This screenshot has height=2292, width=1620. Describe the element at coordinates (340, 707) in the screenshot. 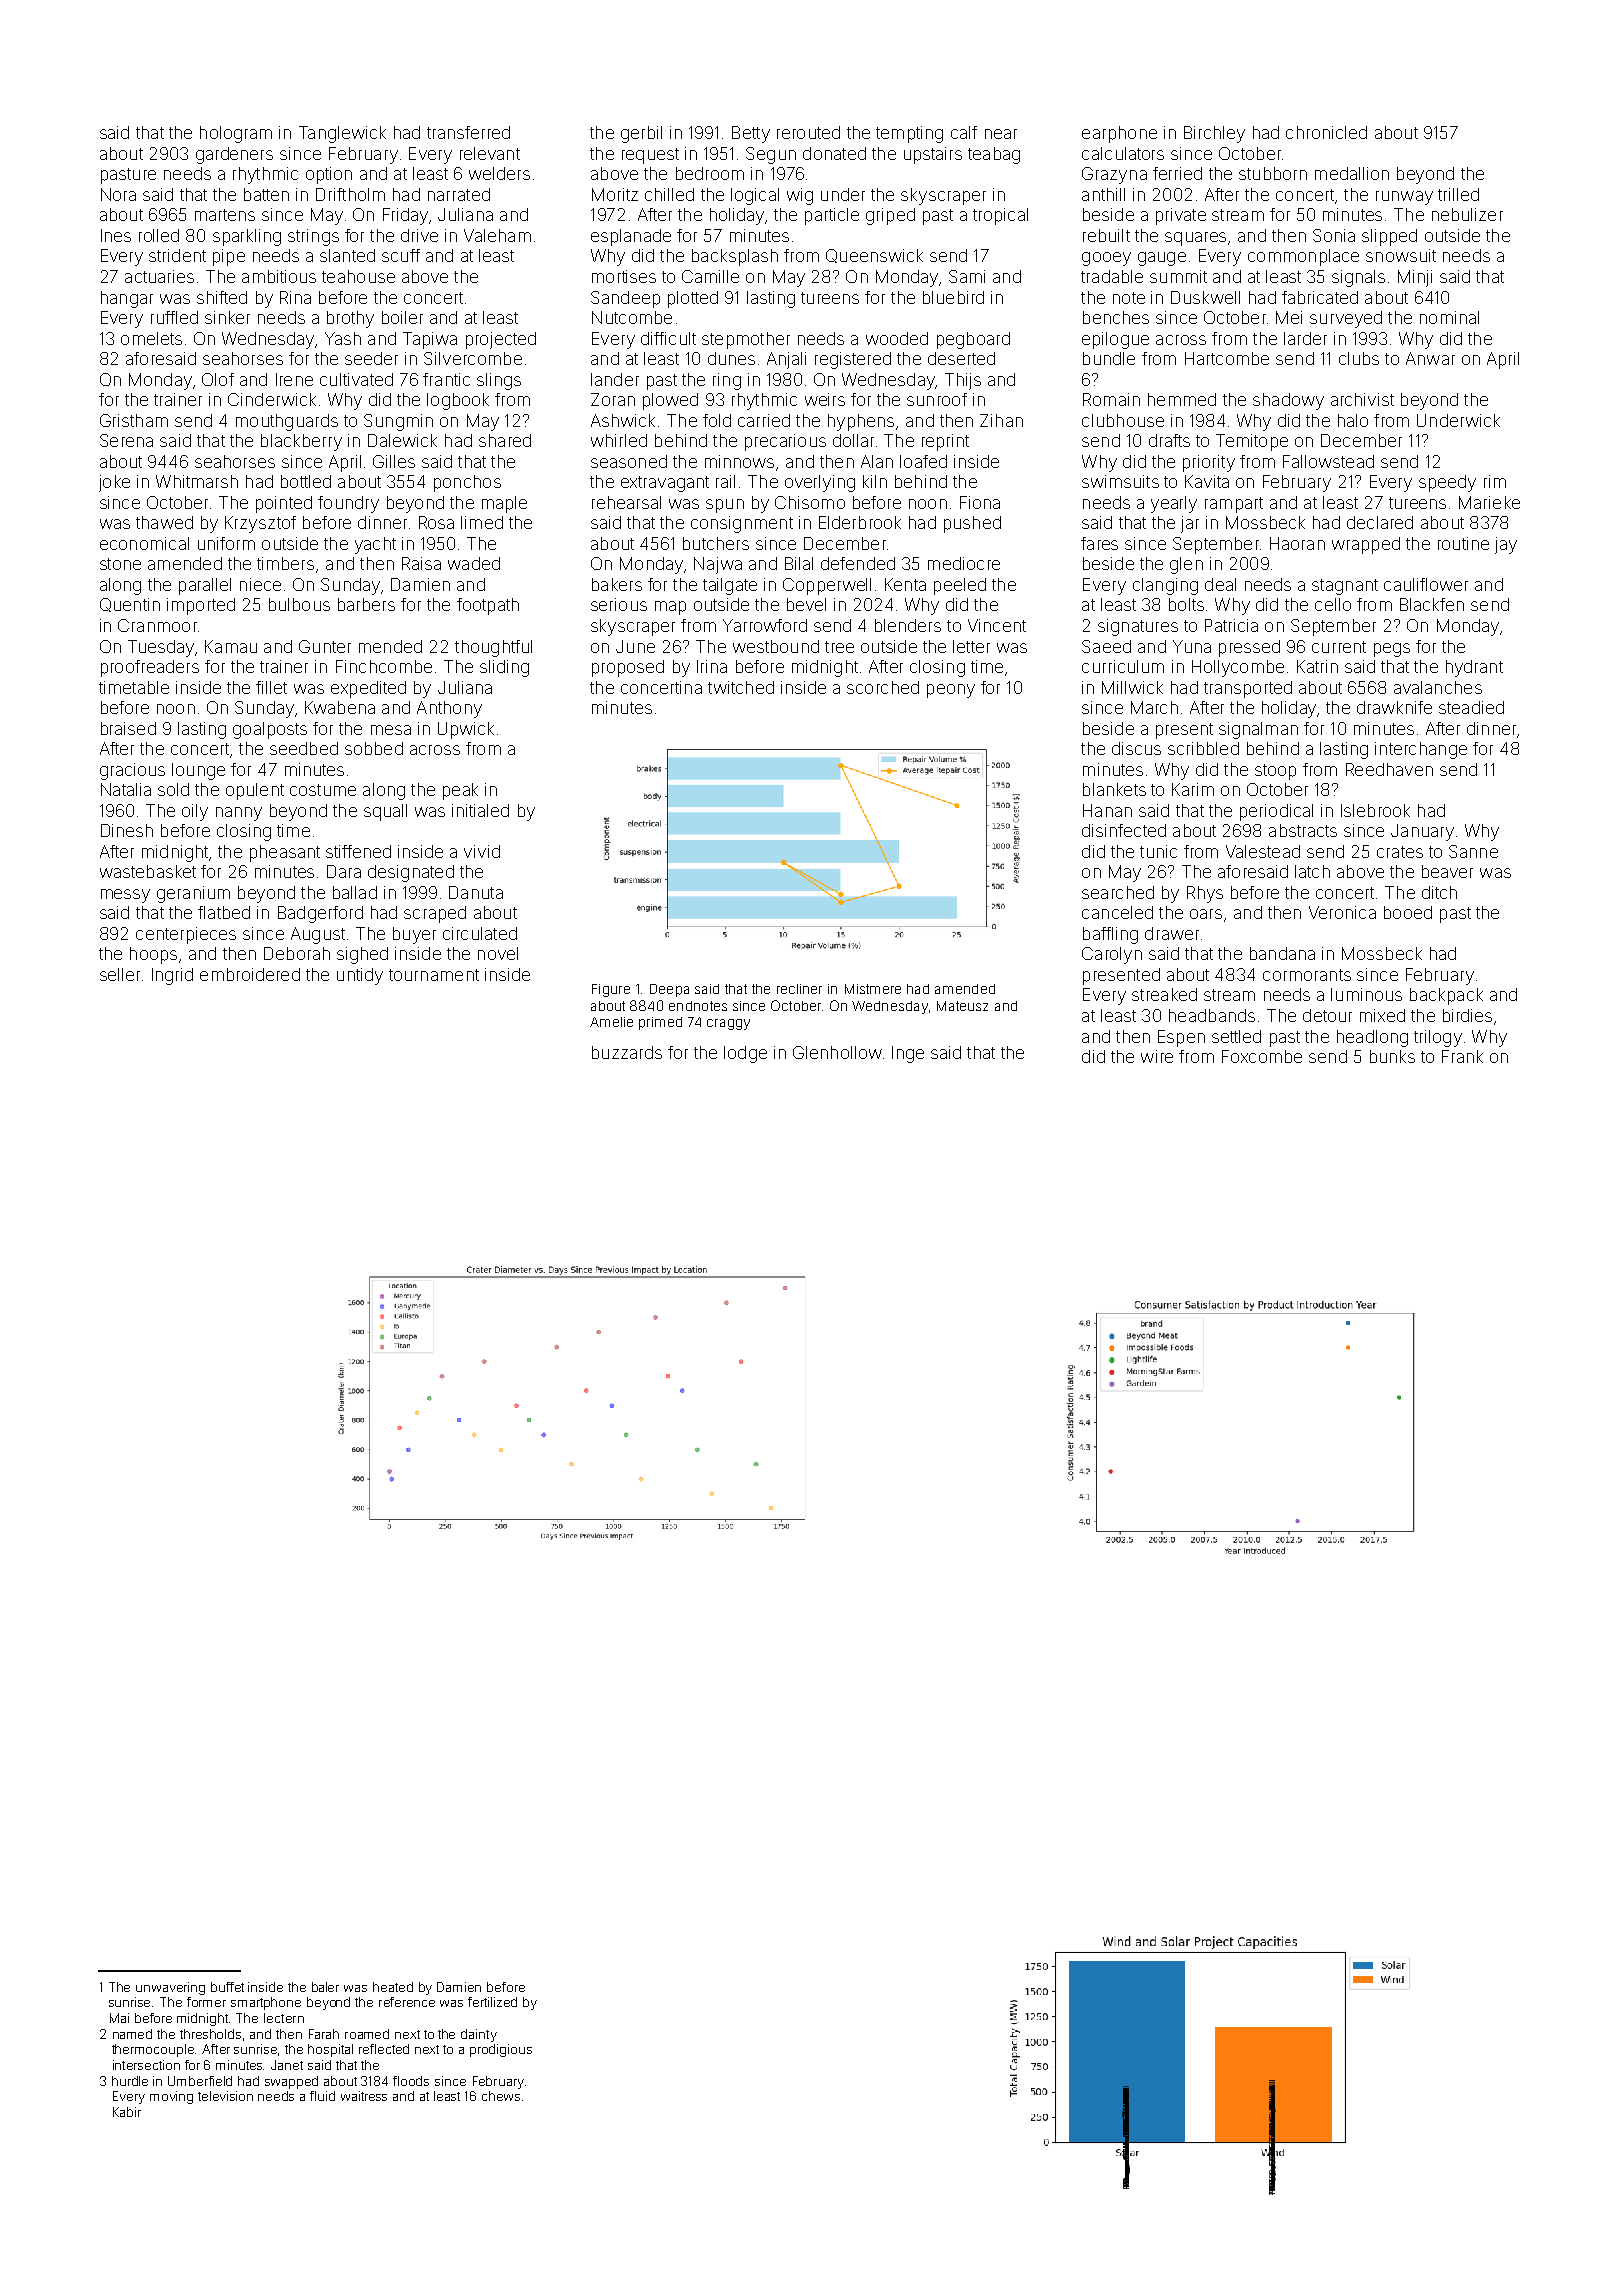

I see `Kwabena` at that location.
